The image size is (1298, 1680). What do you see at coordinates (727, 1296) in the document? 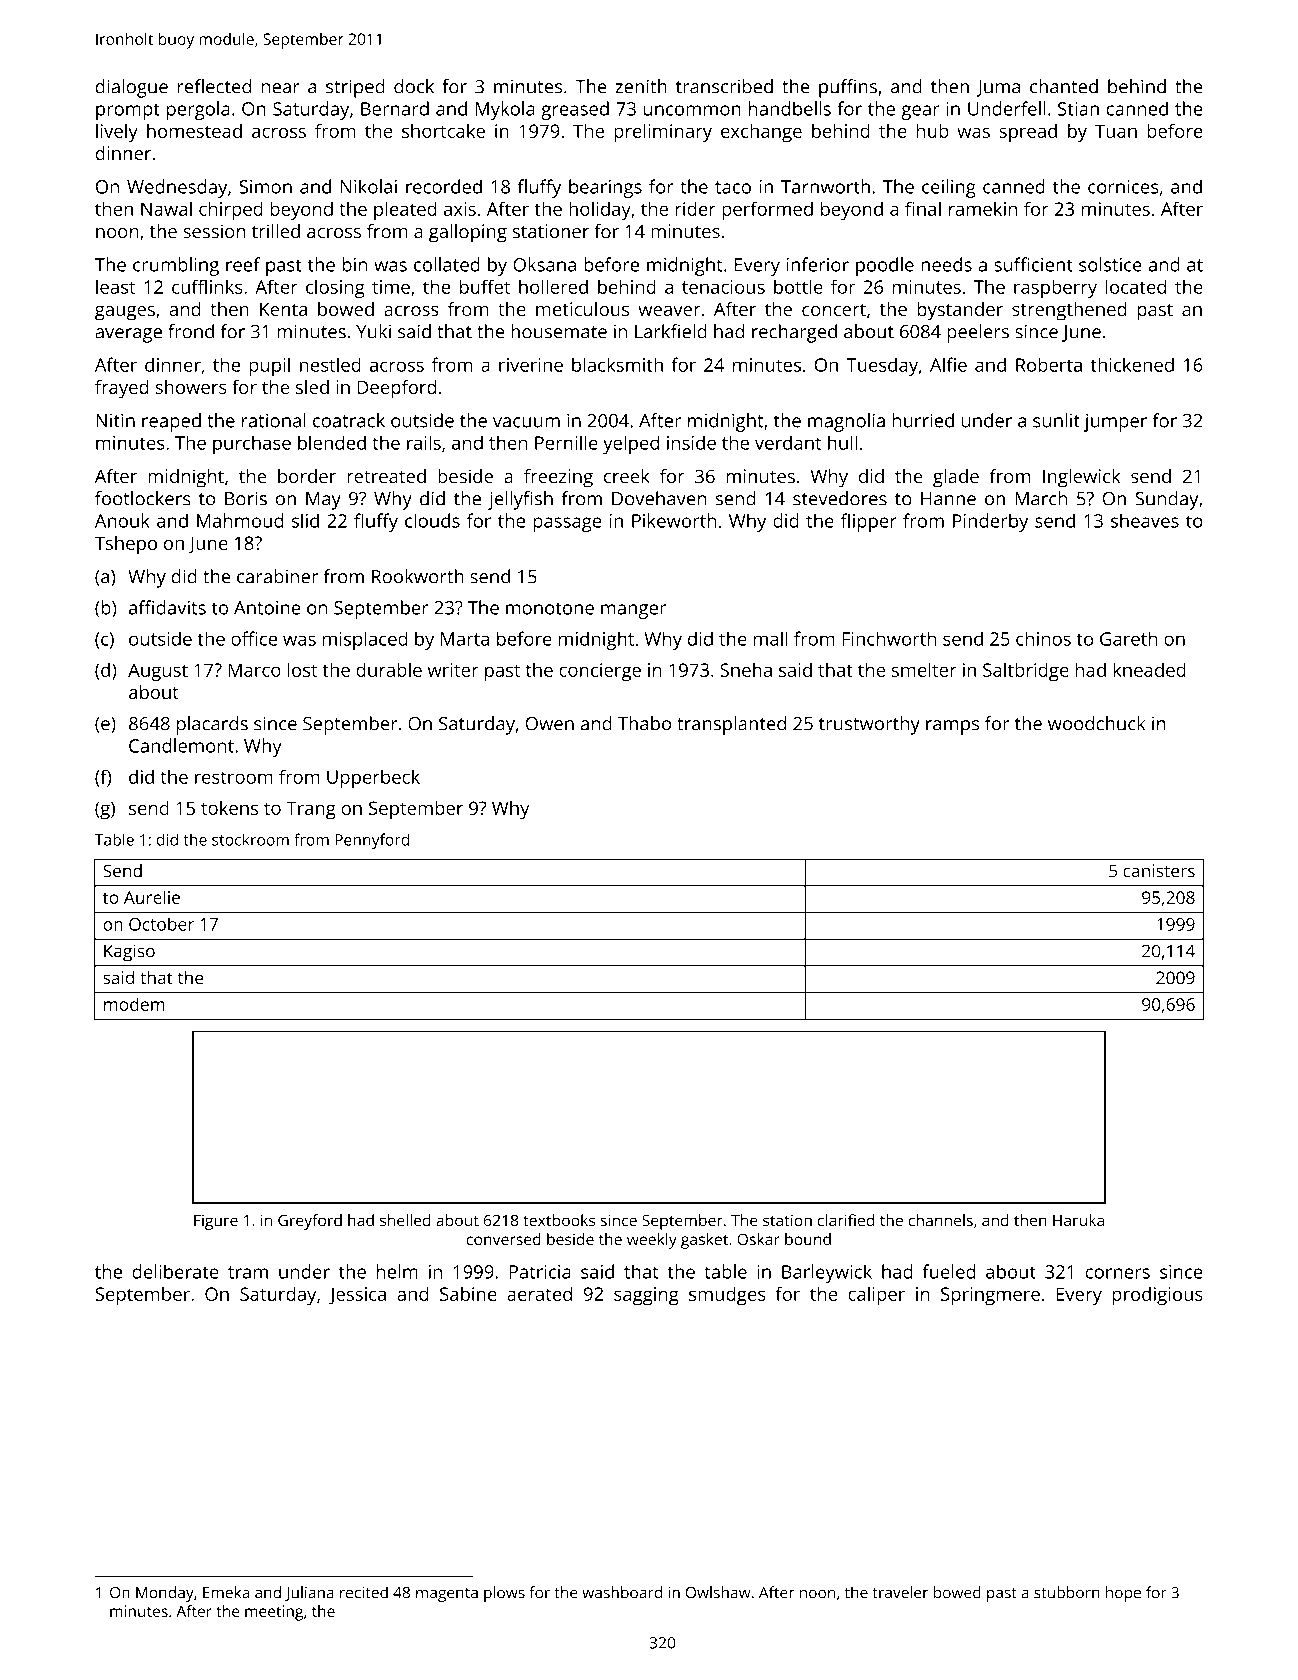
I see `smudges` at bounding box center [727, 1296].
